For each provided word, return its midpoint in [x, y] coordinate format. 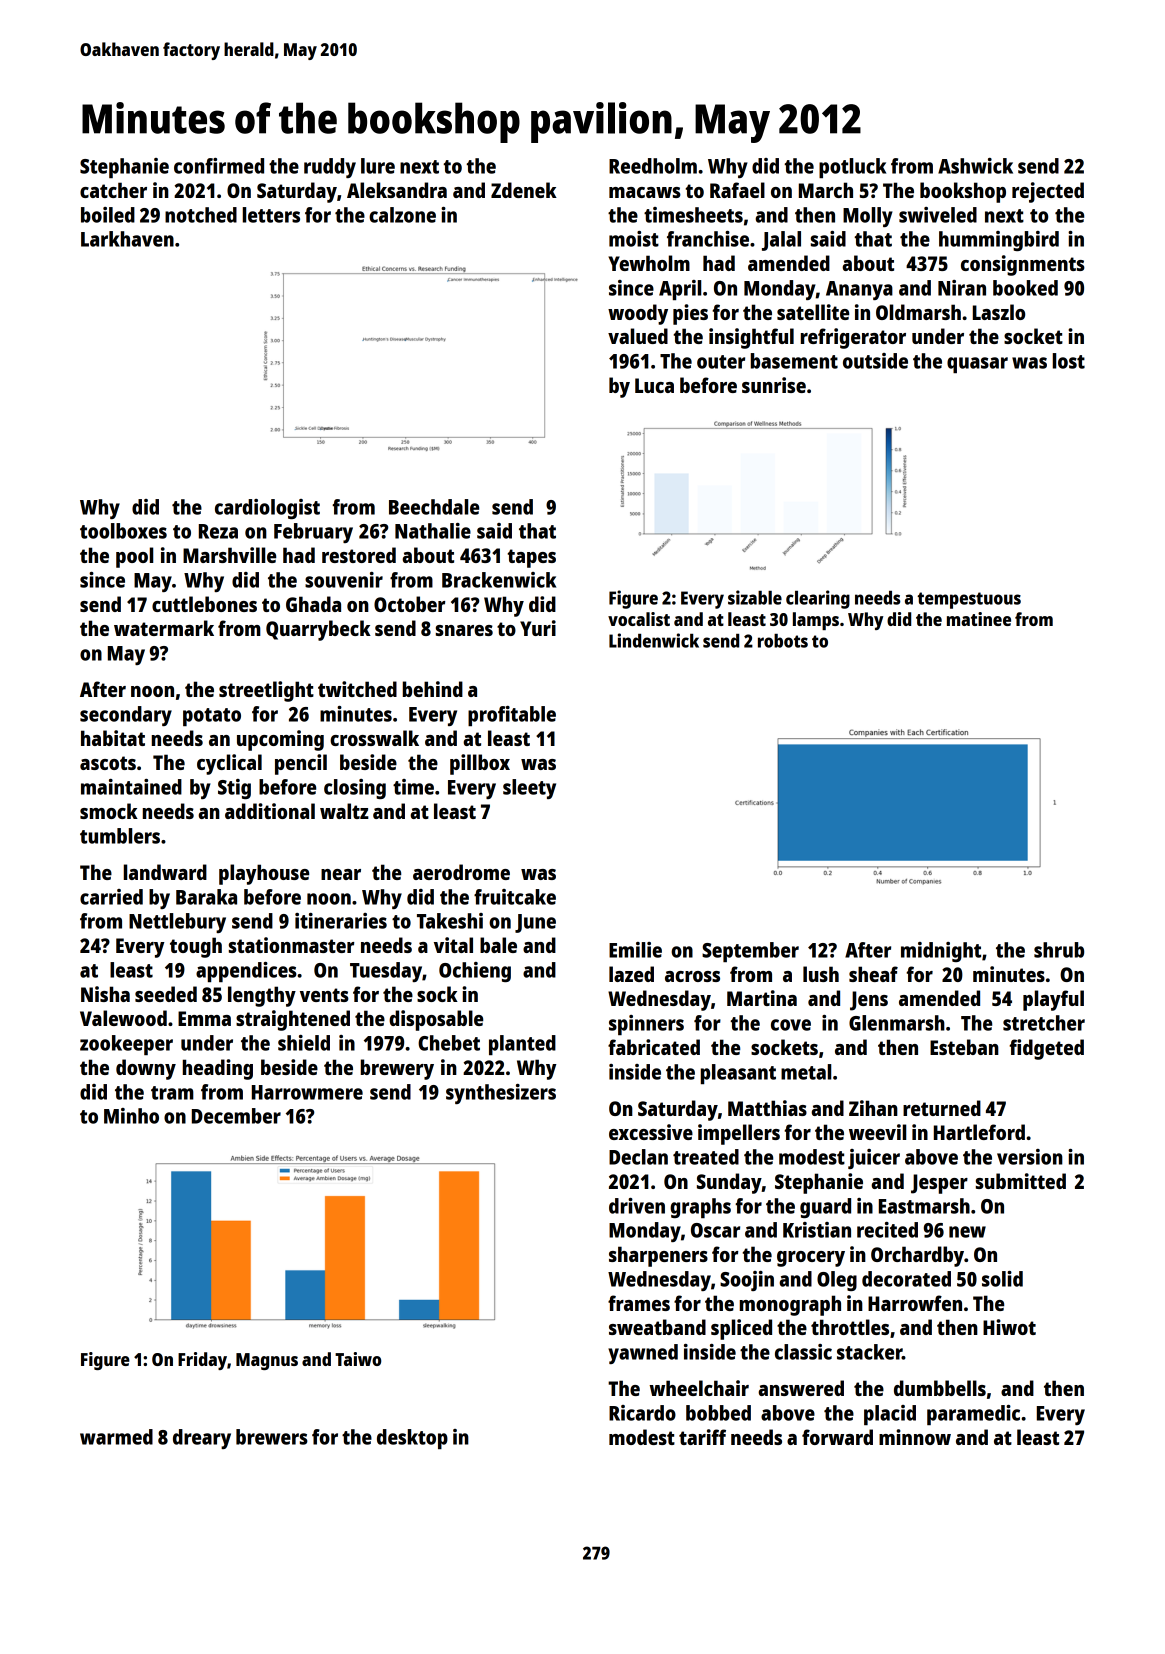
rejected [1048, 192]
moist [634, 239]
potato [212, 717]
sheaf [873, 974]
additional [270, 811]
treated [706, 1157]
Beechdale [434, 507]
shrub [1059, 950]
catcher [113, 190]
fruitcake [515, 897]
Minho [131, 1116]
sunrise [774, 385]
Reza [218, 531]
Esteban [964, 1047]
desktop [412, 1439]
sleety [529, 789]
